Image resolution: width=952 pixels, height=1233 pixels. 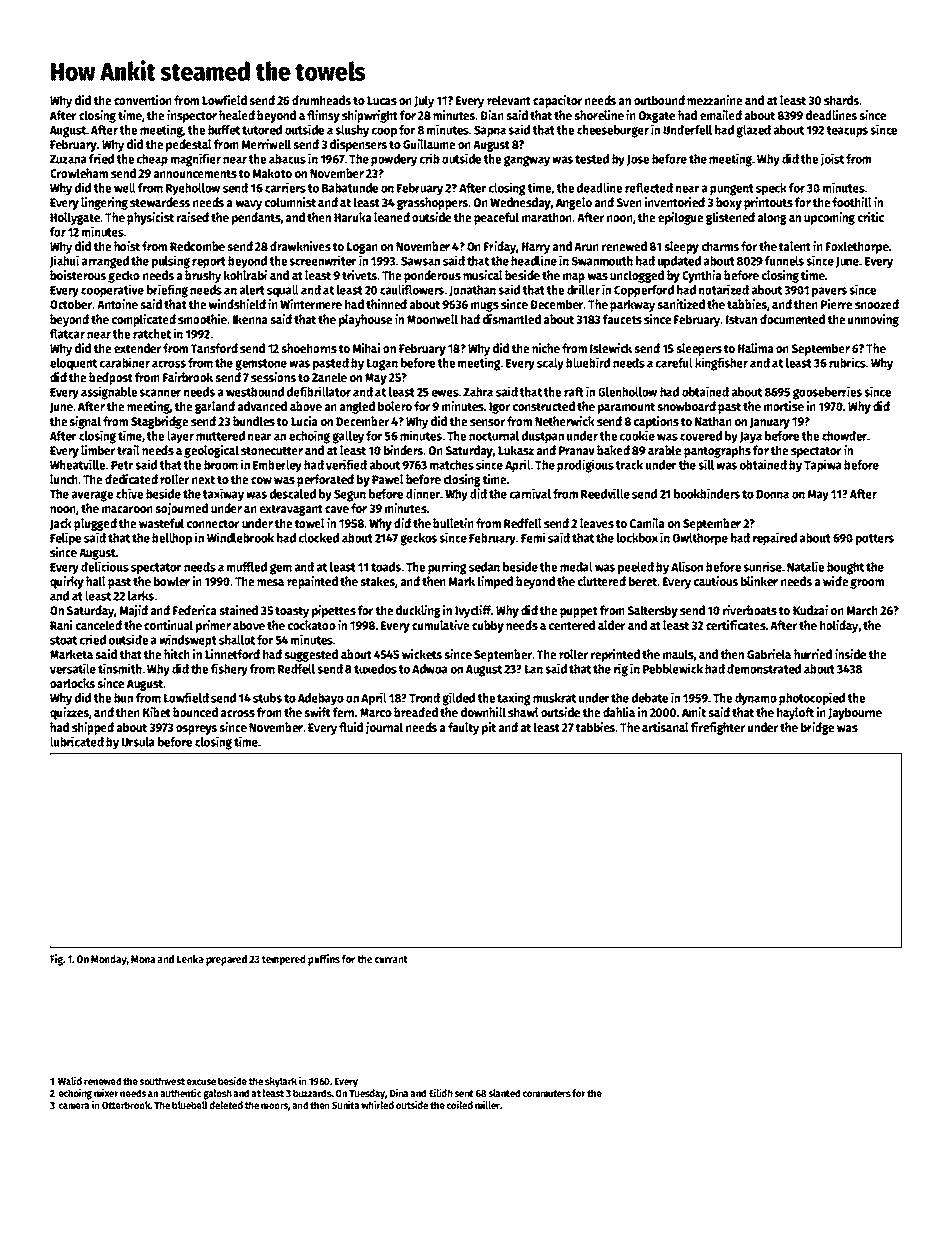 What do you see at coordinates (152, 160) in the image?
I see `cheap` at bounding box center [152, 160].
